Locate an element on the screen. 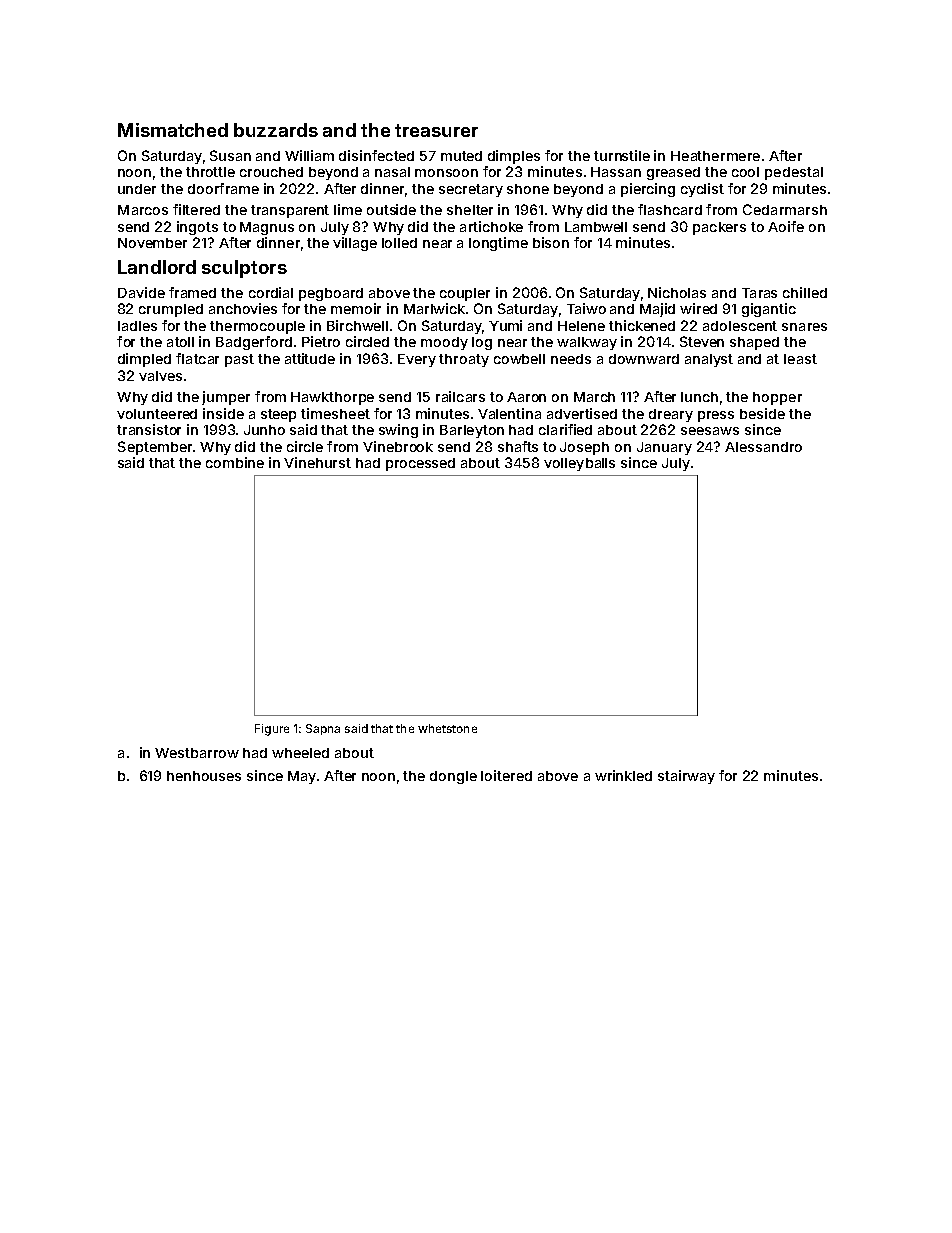  Heathermere is located at coordinates (715, 156).
